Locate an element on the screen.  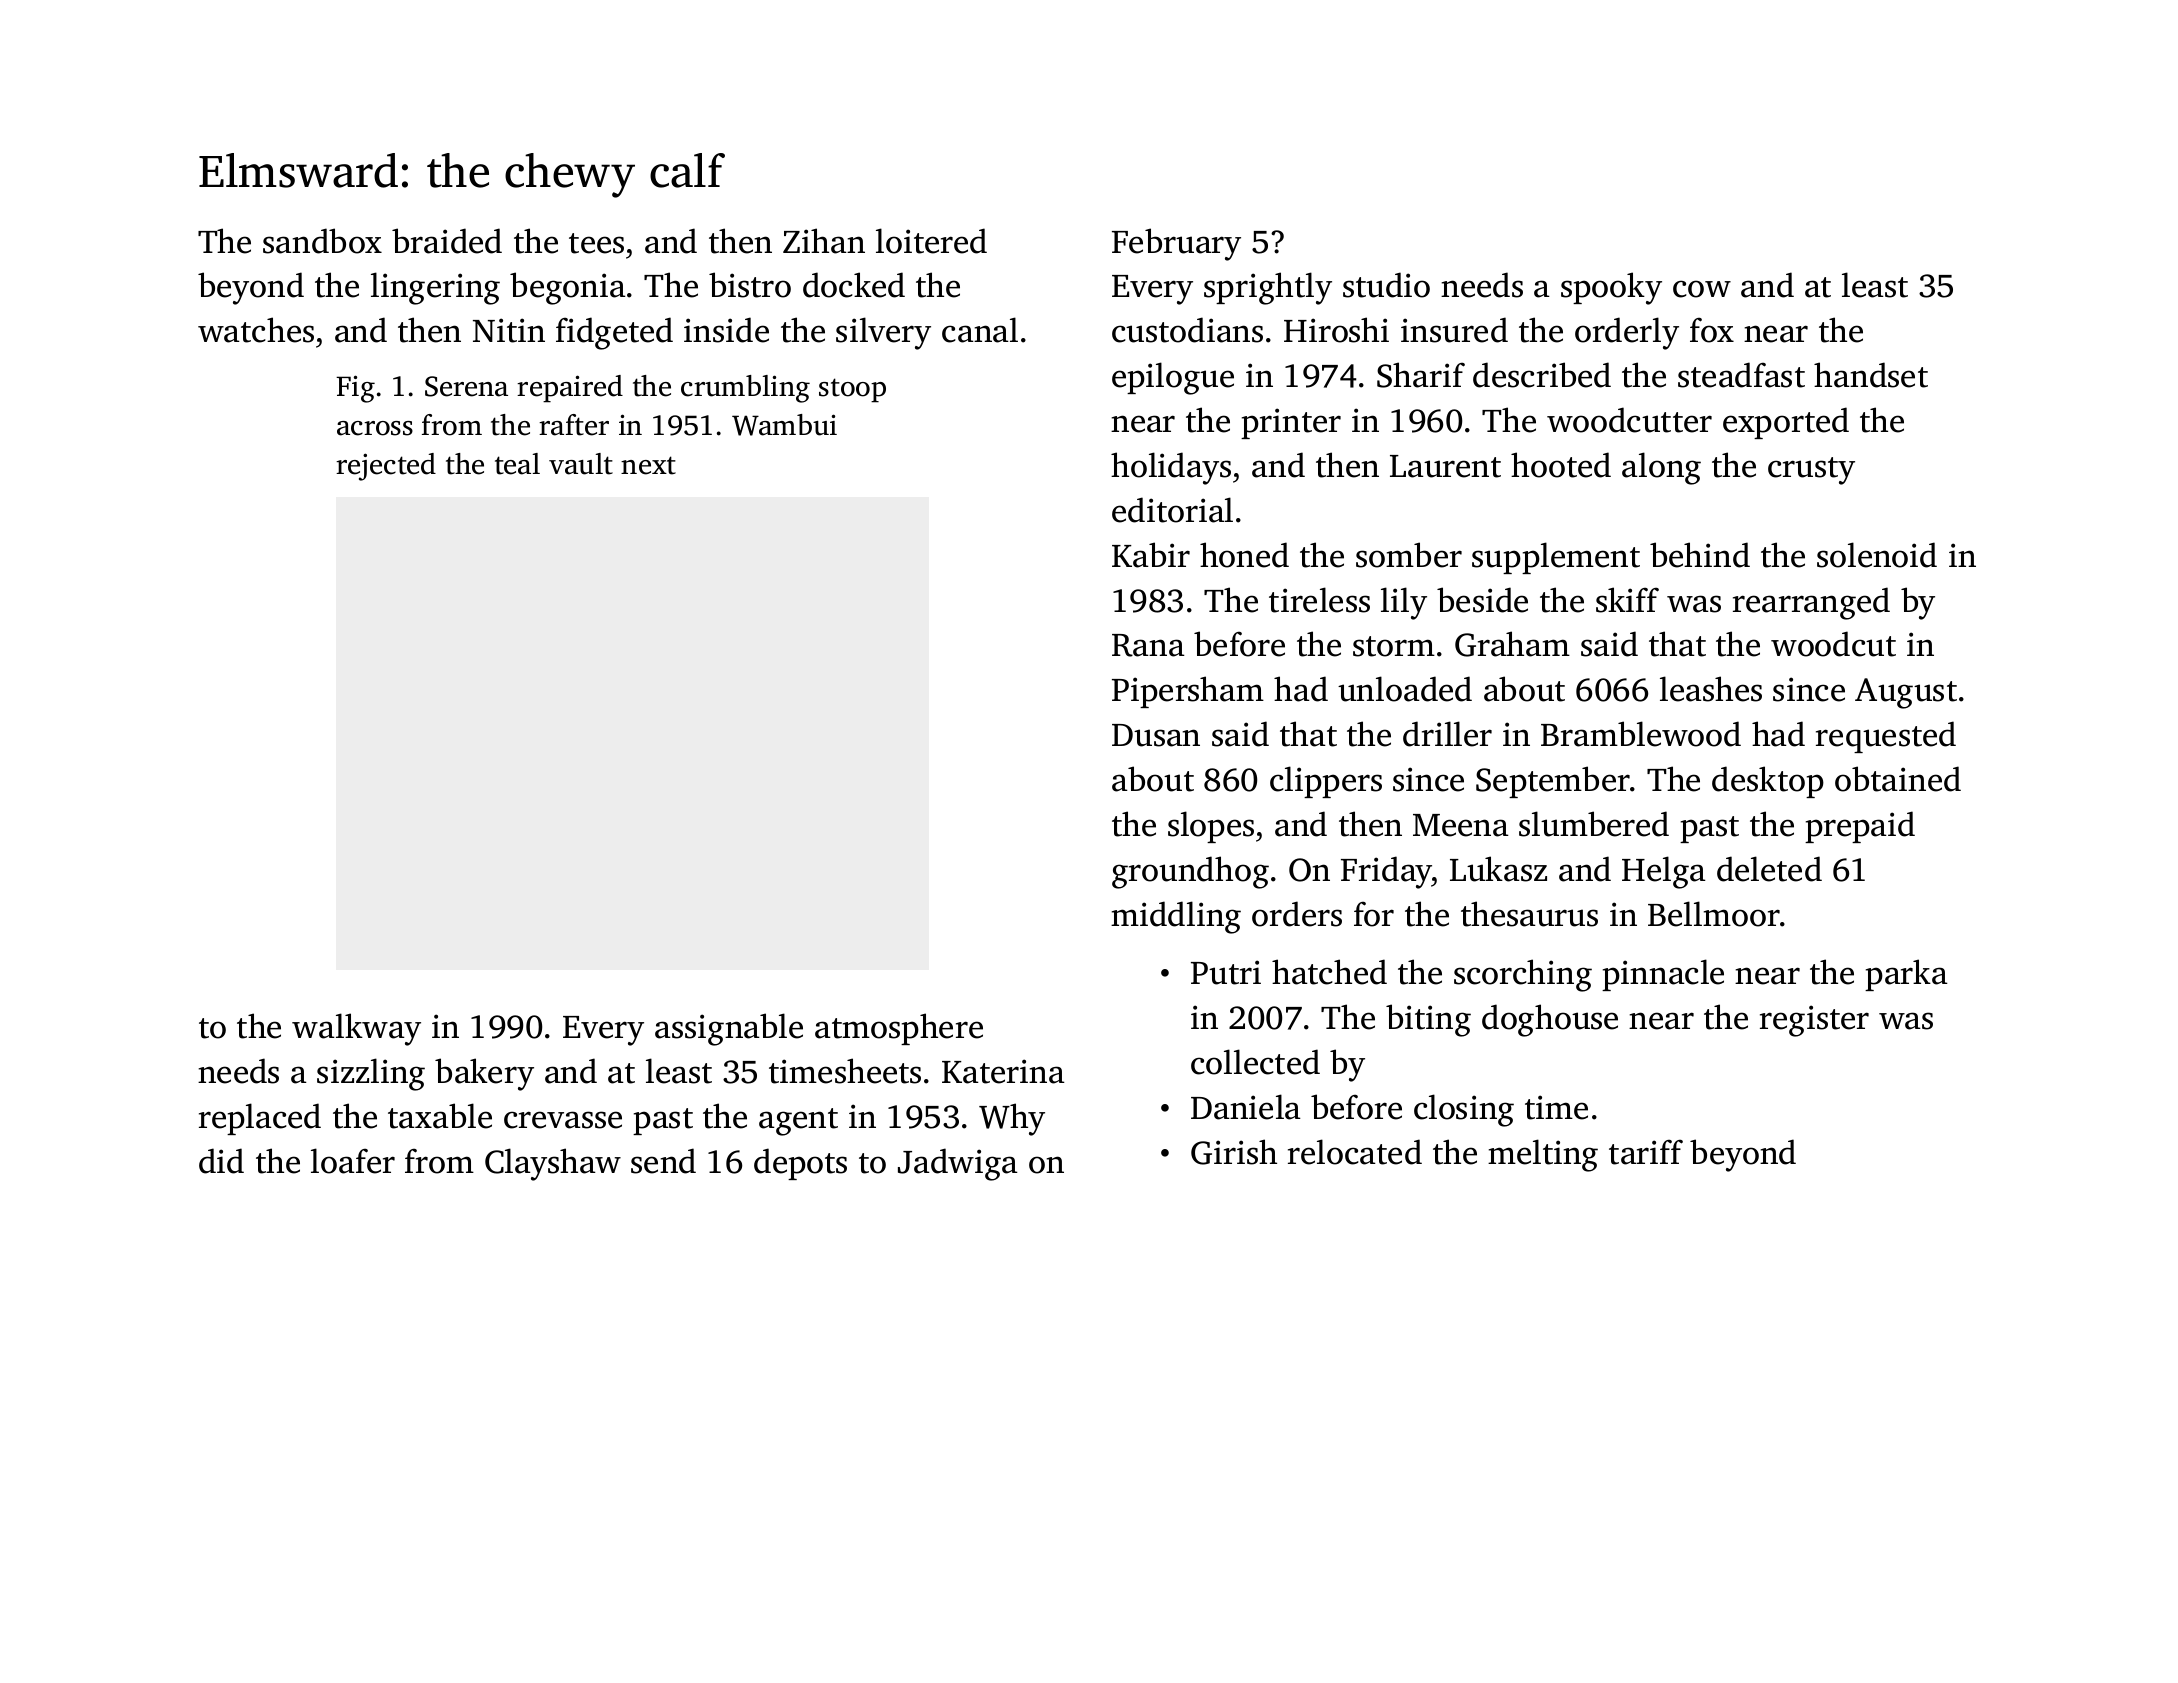
deleted is located at coordinates (1769, 869).
